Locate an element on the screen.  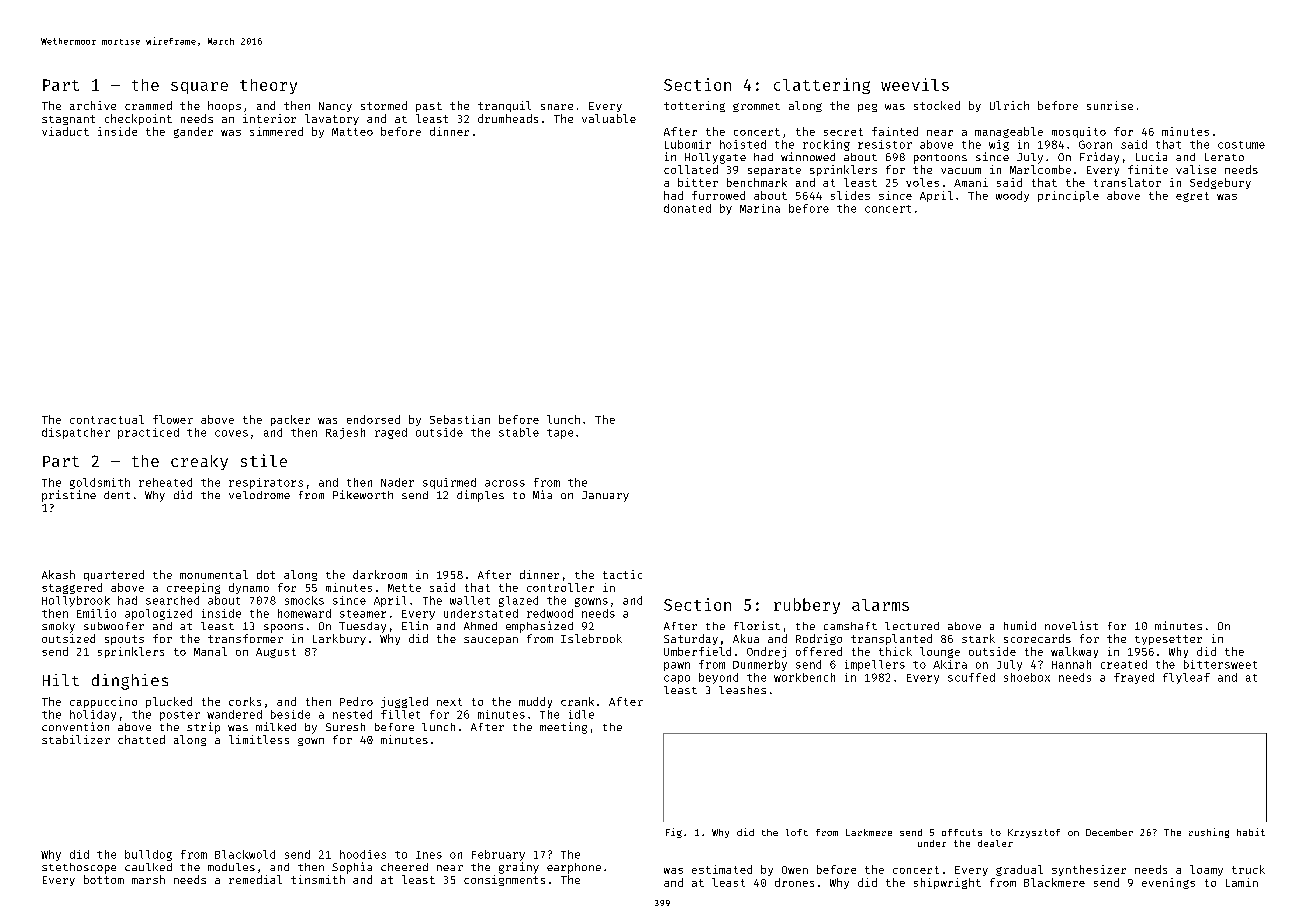
January is located at coordinates (605, 496).
